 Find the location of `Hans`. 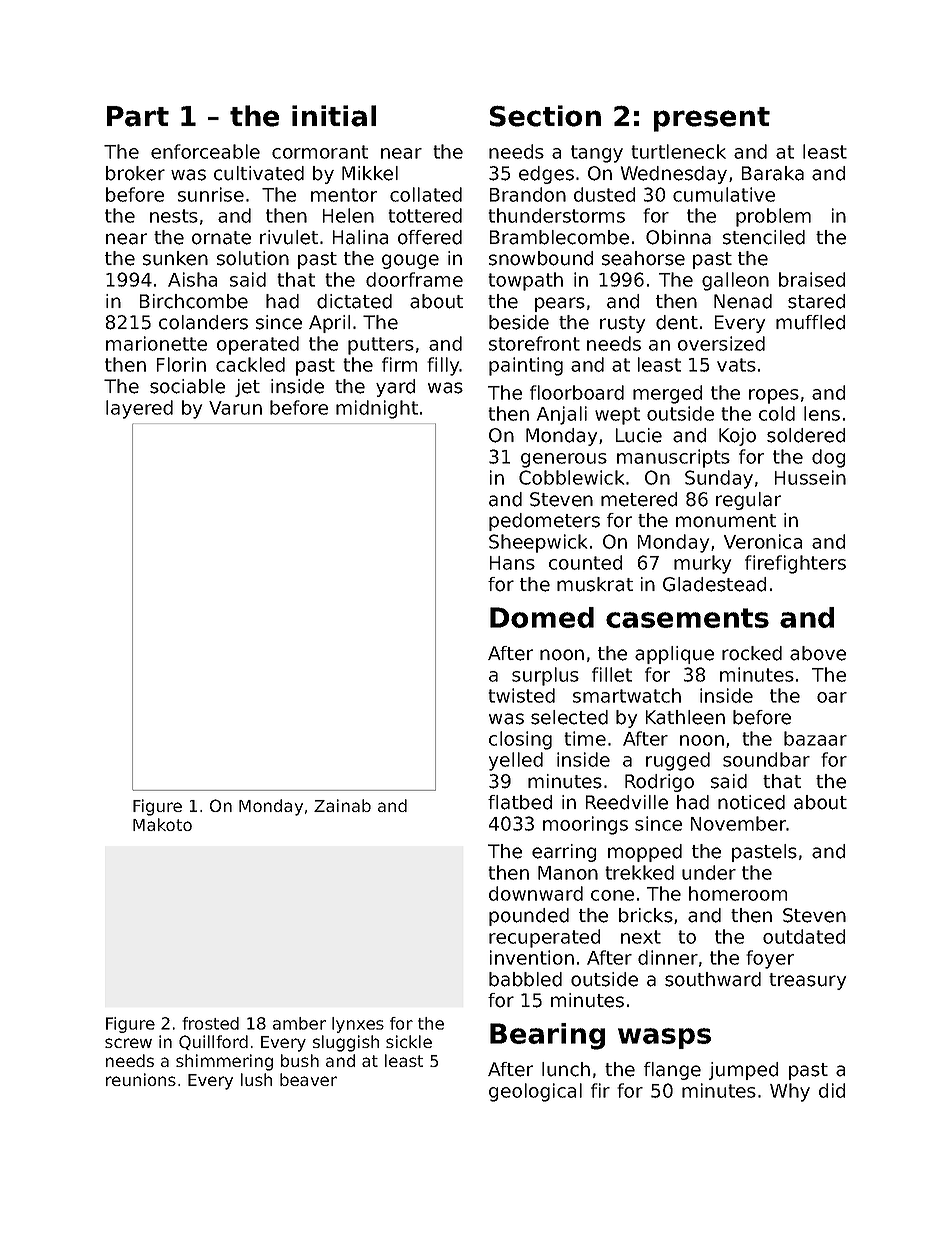

Hans is located at coordinates (512, 563).
